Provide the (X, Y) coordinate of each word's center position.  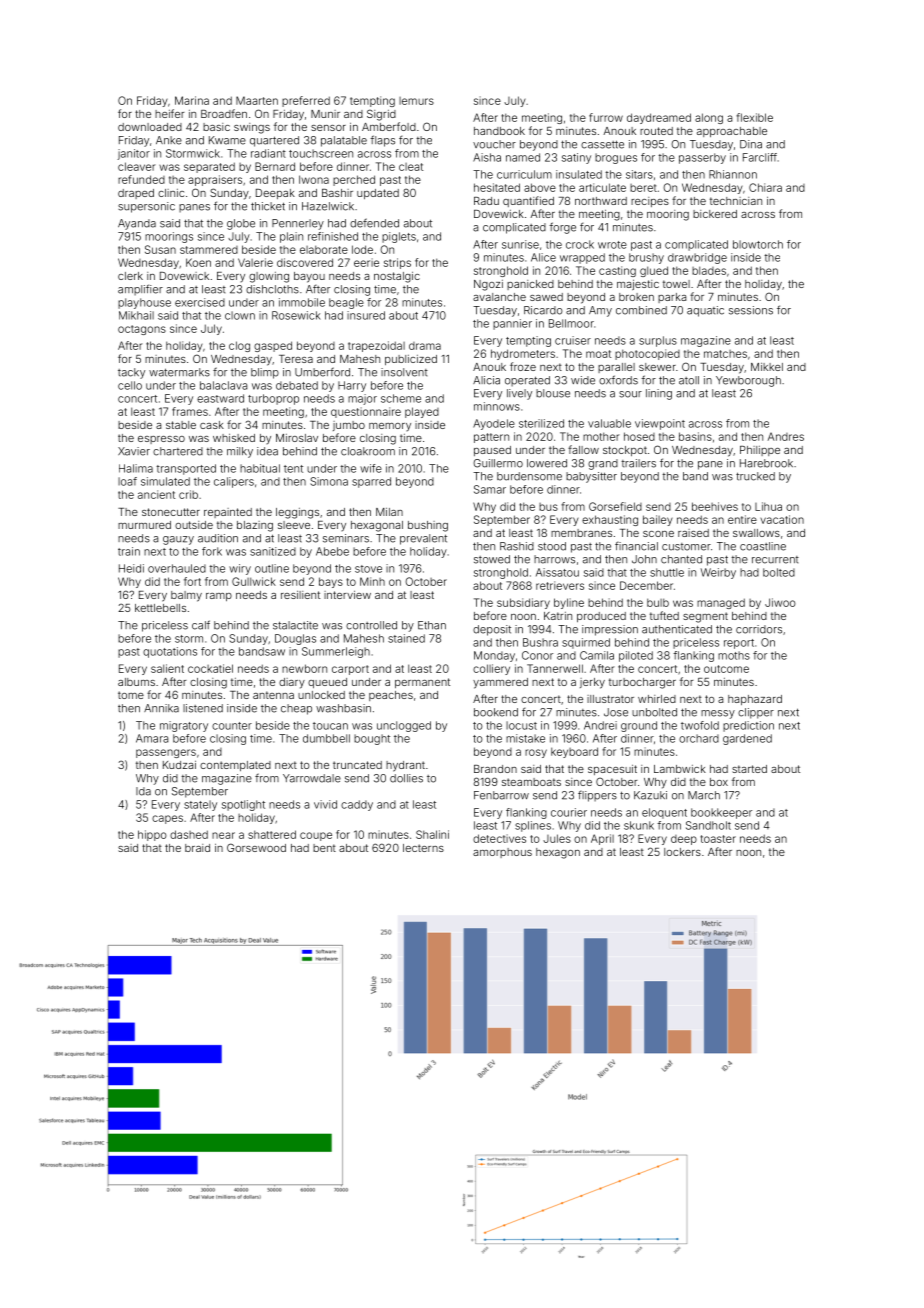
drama (425, 346)
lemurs (416, 101)
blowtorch (758, 244)
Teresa (296, 359)
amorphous (502, 853)
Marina (192, 100)
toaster (718, 839)
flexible (754, 117)
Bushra (540, 642)
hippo (152, 835)
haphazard (755, 700)
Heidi (131, 568)
